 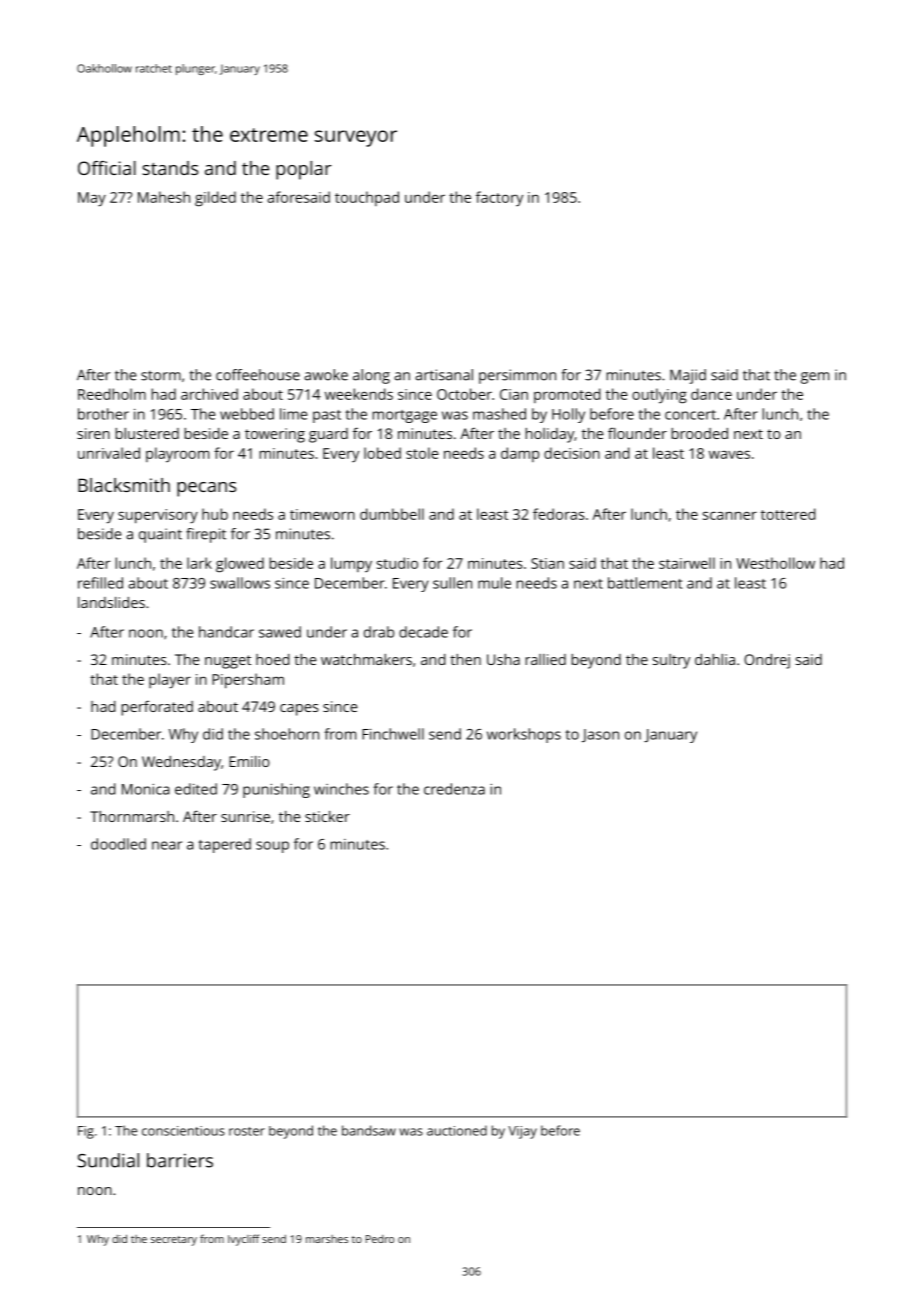 I want to click on drab, so click(x=379, y=632).
